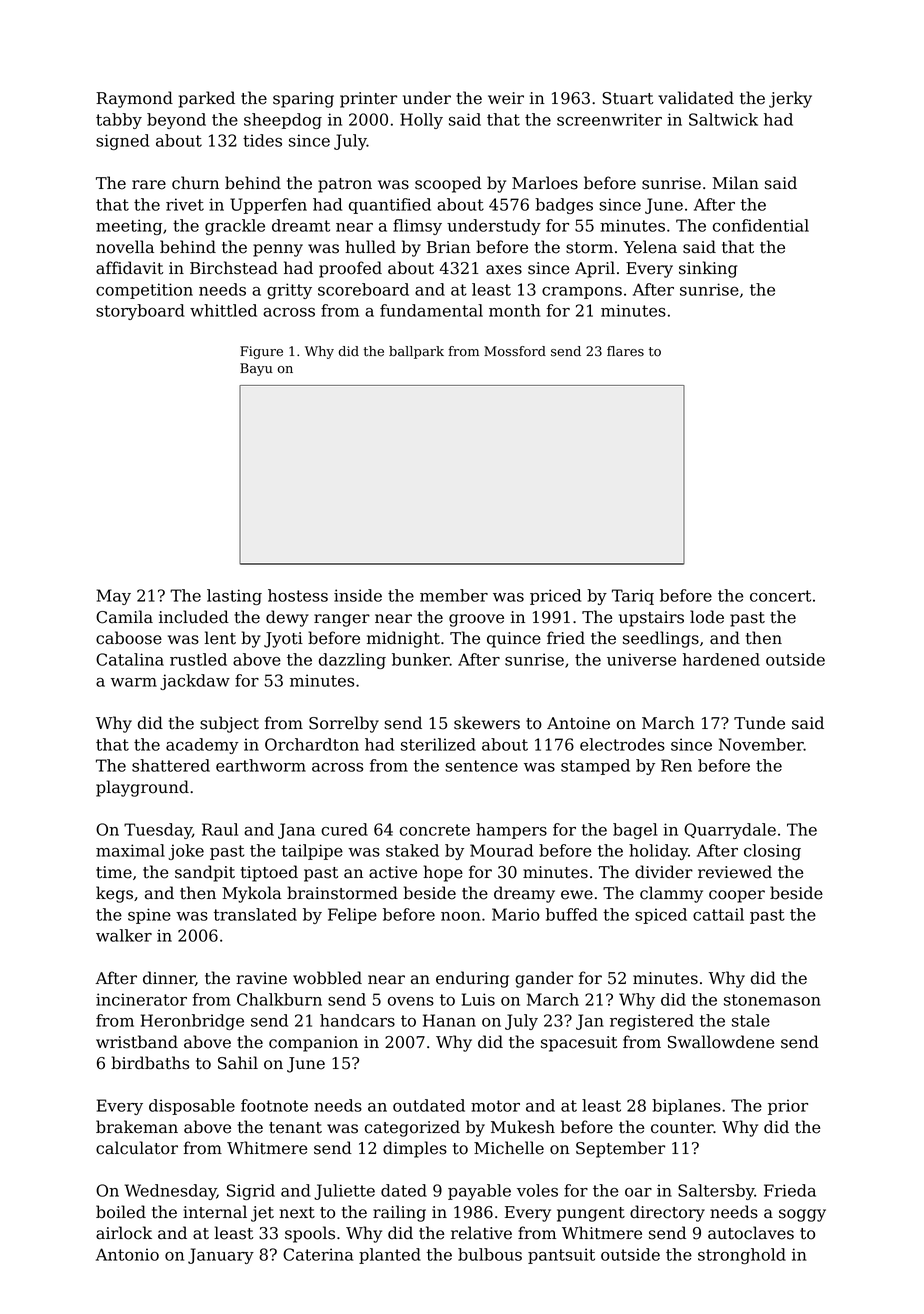  Describe the element at coordinates (127, 1254) in the screenshot. I see `Antonio` at that location.
